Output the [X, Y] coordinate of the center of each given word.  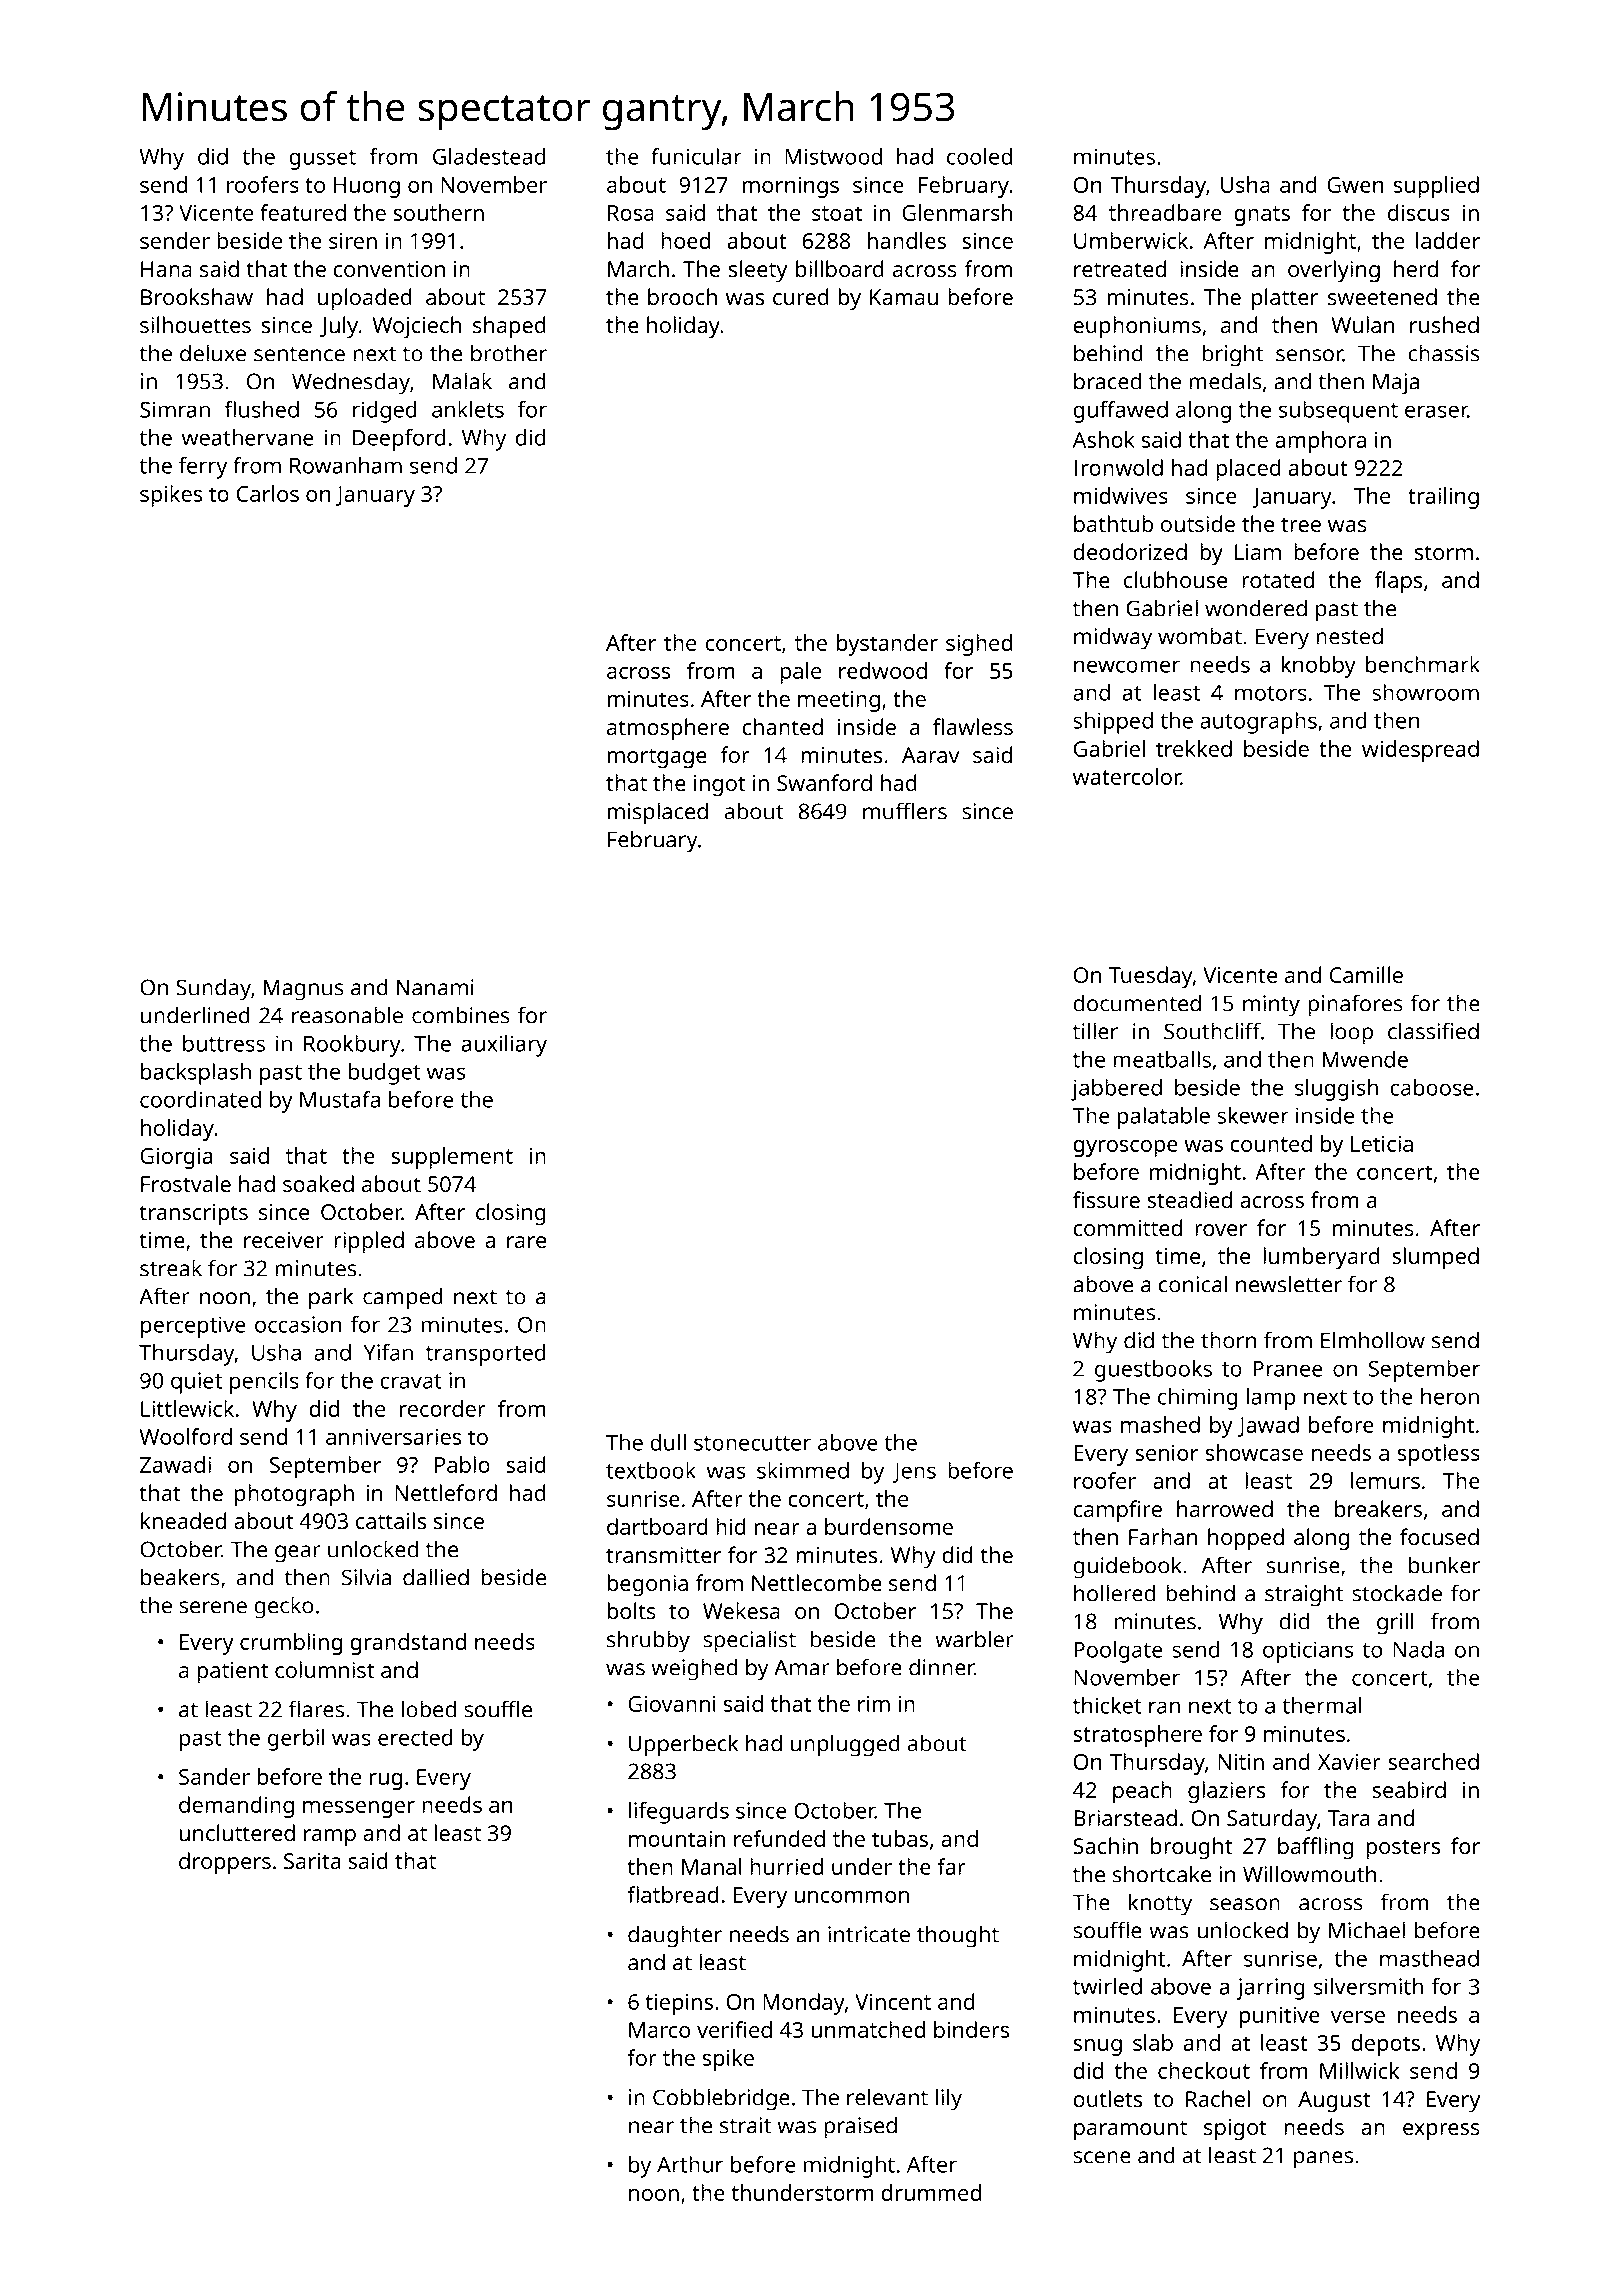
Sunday [213, 989]
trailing [1443, 498]
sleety [758, 271]
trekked [1194, 748]
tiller [1095, 1031]
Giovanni [672, 1703]
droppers [225, 1863]
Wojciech [416, 327]
